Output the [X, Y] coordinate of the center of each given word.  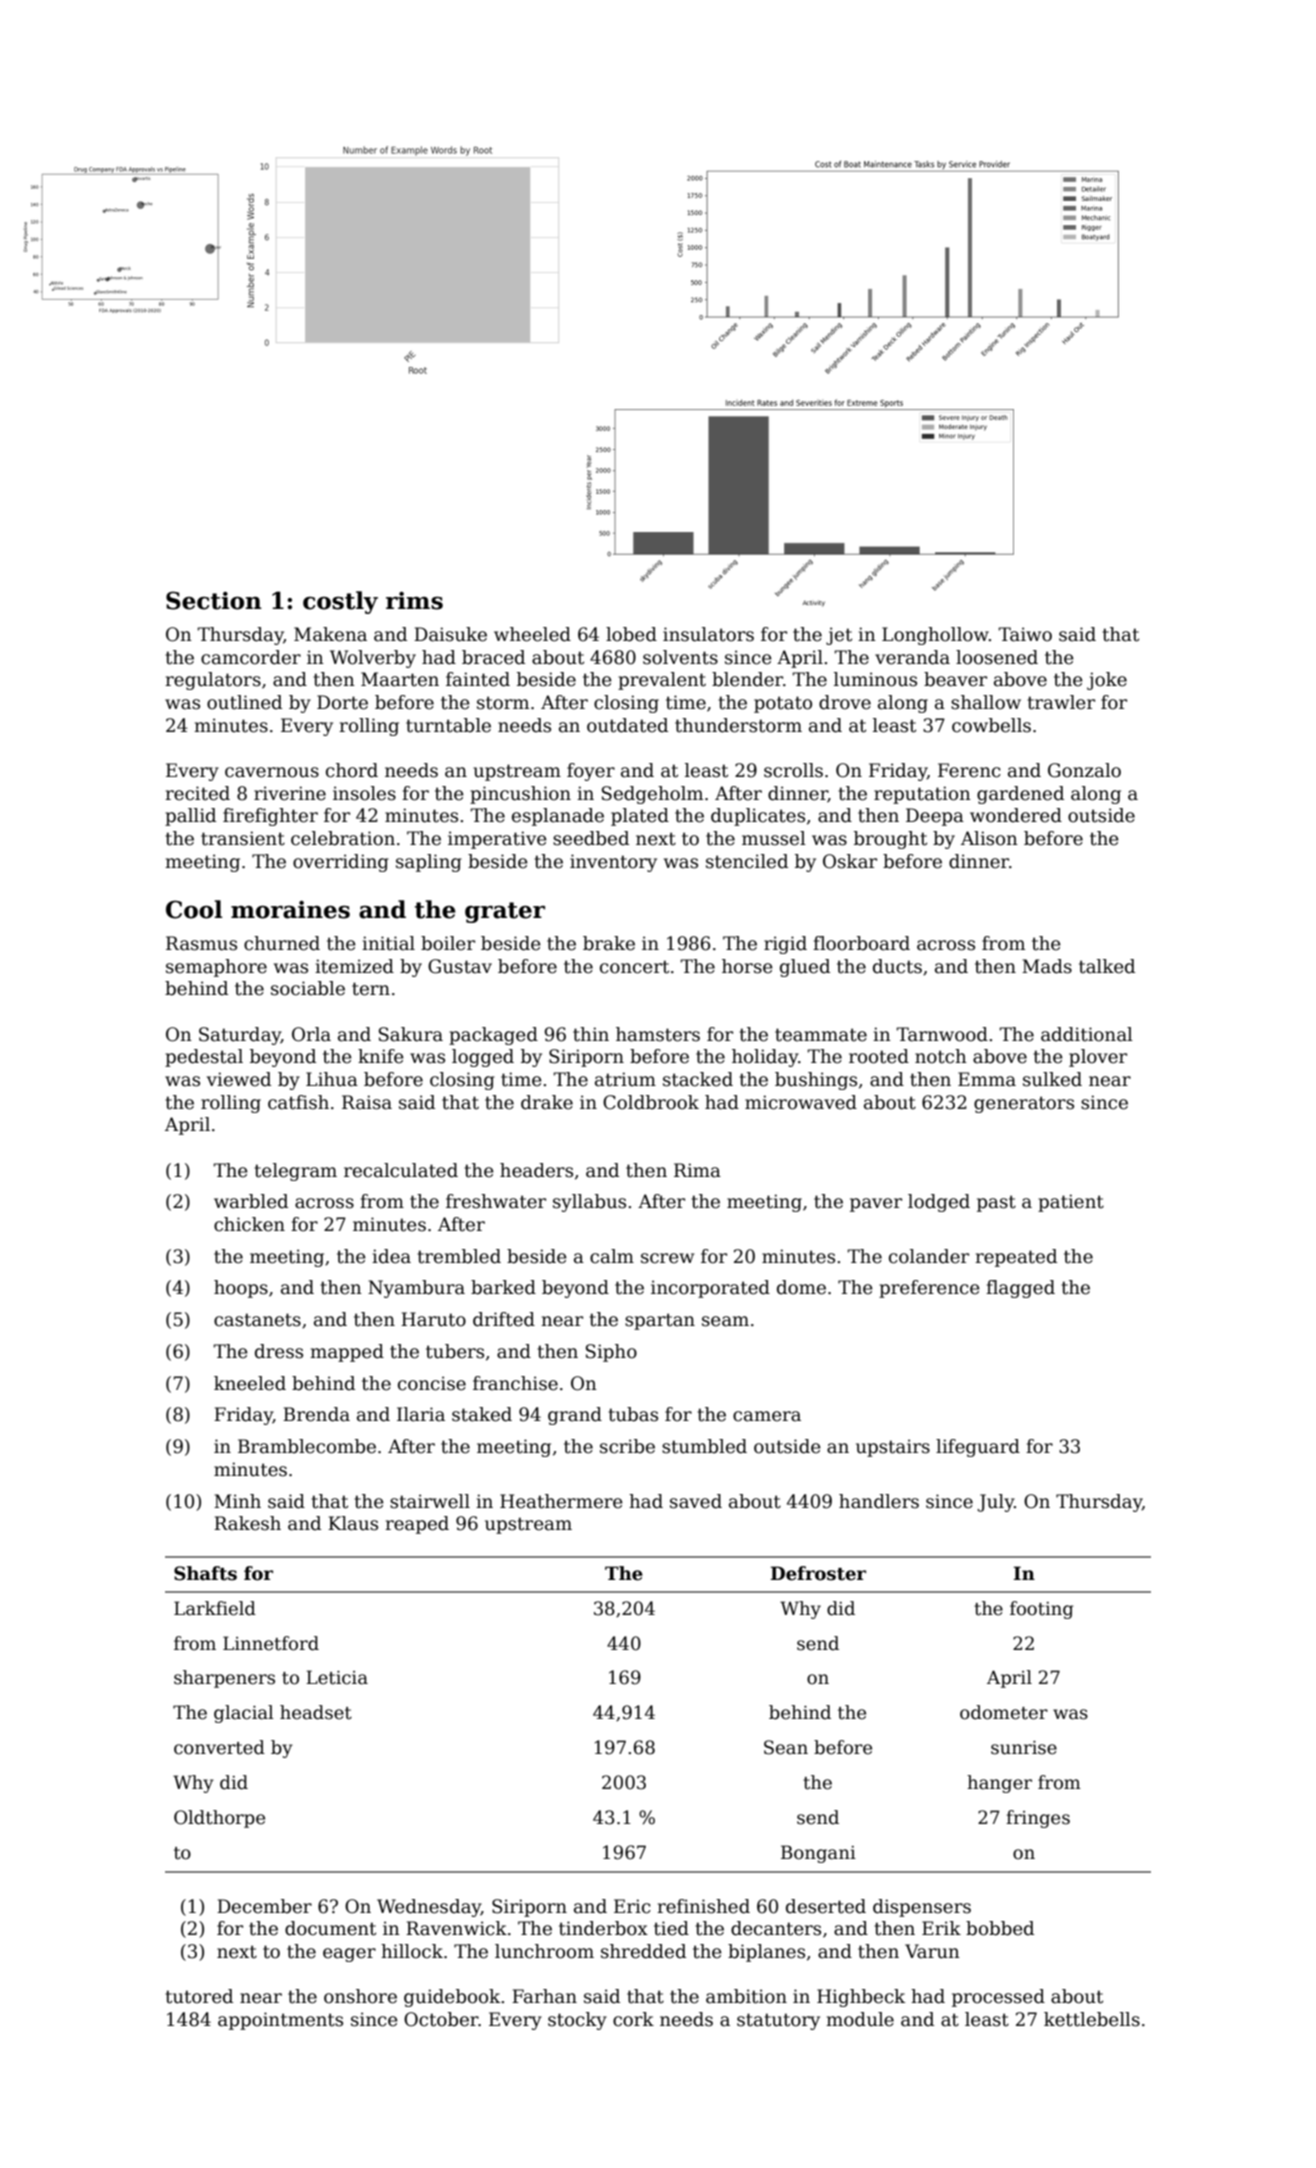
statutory [778, 2021]
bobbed [1000, 1928]
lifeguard [978, 1448]
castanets [257, 1320]
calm [612, 1256]
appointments [280, 2021]
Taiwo [1025, 634]
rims [414, 601]
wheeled [532, 634]
